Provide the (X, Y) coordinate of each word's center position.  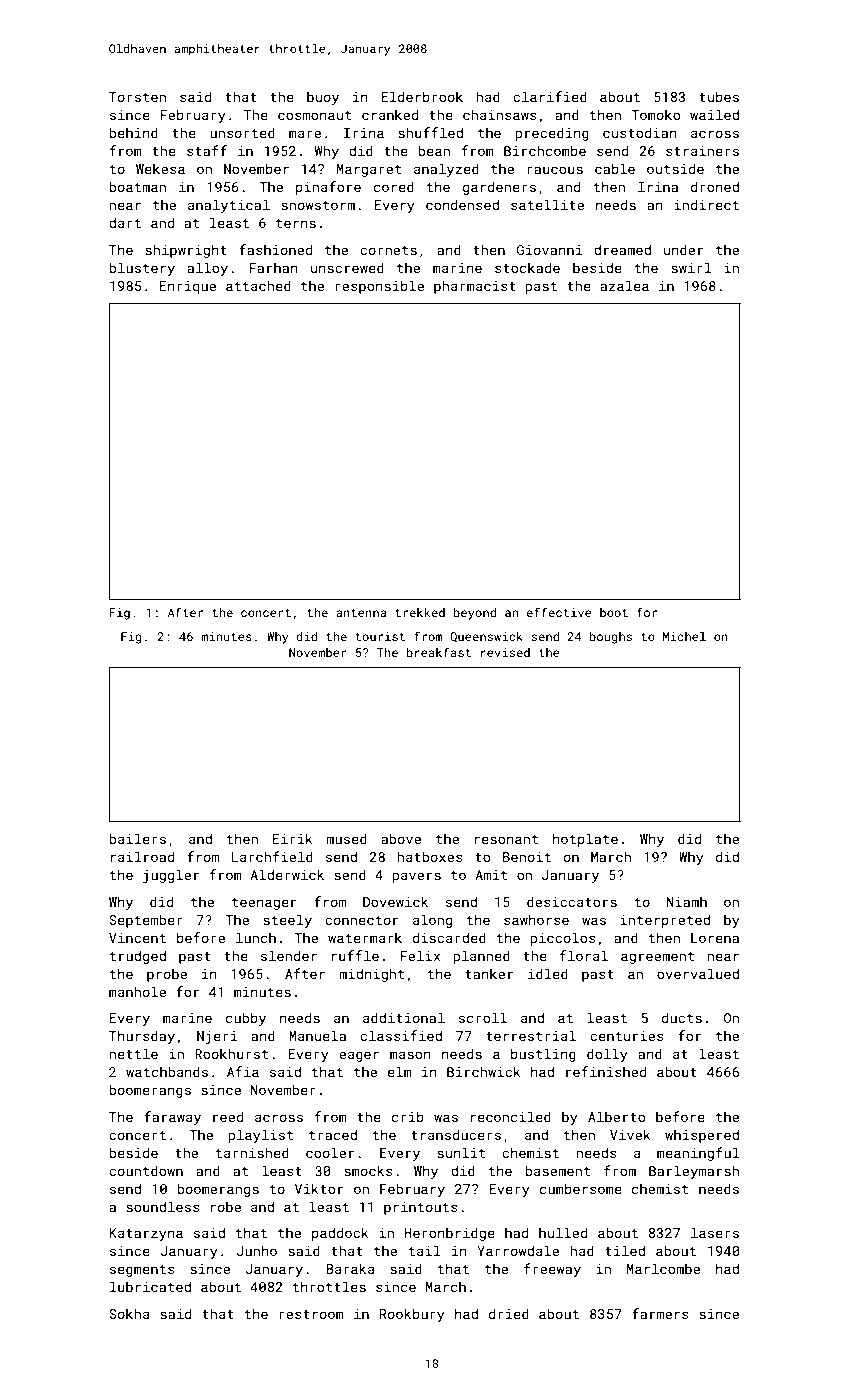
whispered (702, 1136)
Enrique (188, 287)
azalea (624, 285)
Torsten (137, 97)
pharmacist (475, 287)
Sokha (129, 1313)
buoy (323, 98)
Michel (684, 636)
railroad (142, 856)
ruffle (355, 955)
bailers (138, 838)
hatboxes (430, 856)
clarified (550, 96)
